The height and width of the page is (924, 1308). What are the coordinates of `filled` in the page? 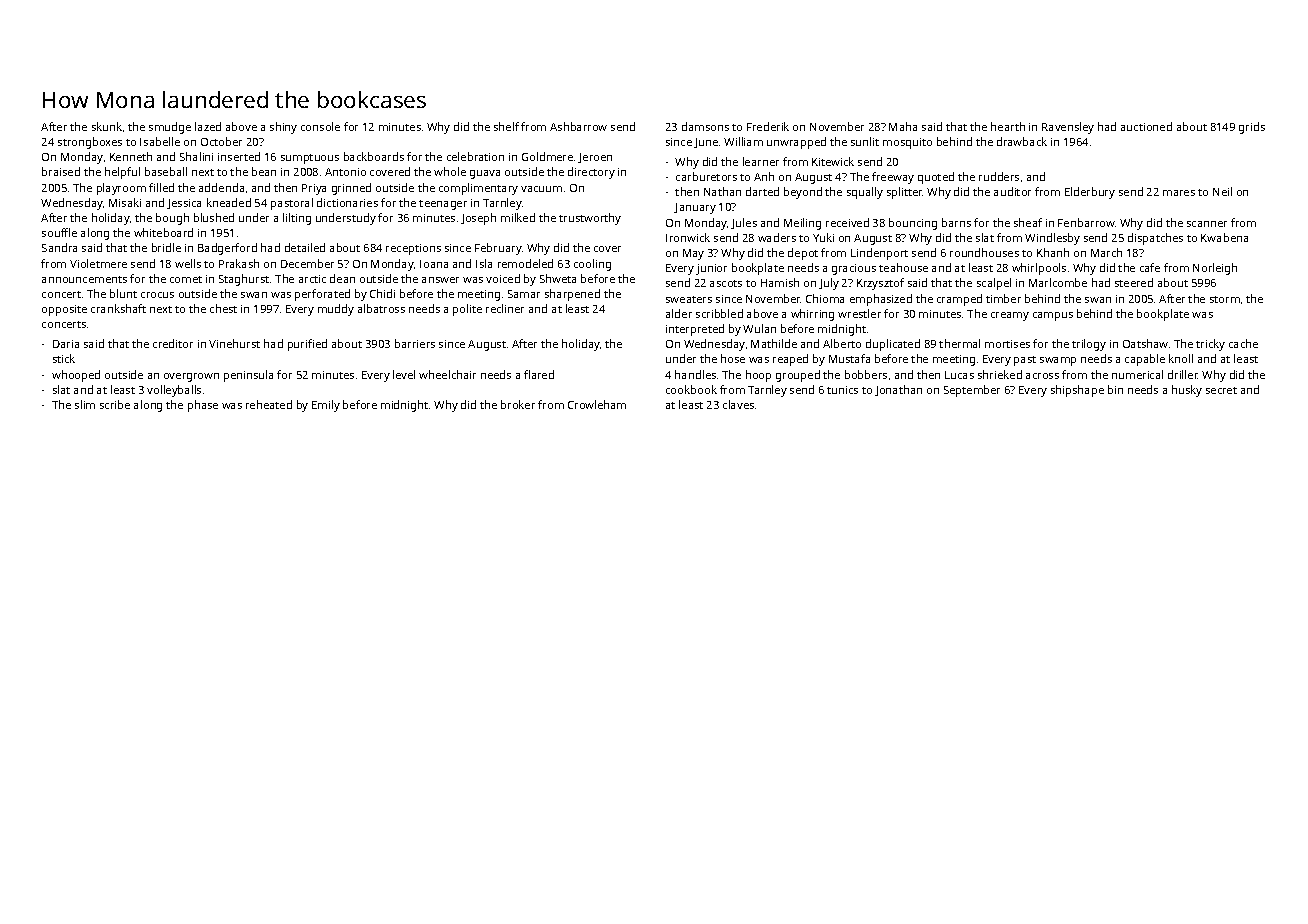 It's located at (161, 187).
